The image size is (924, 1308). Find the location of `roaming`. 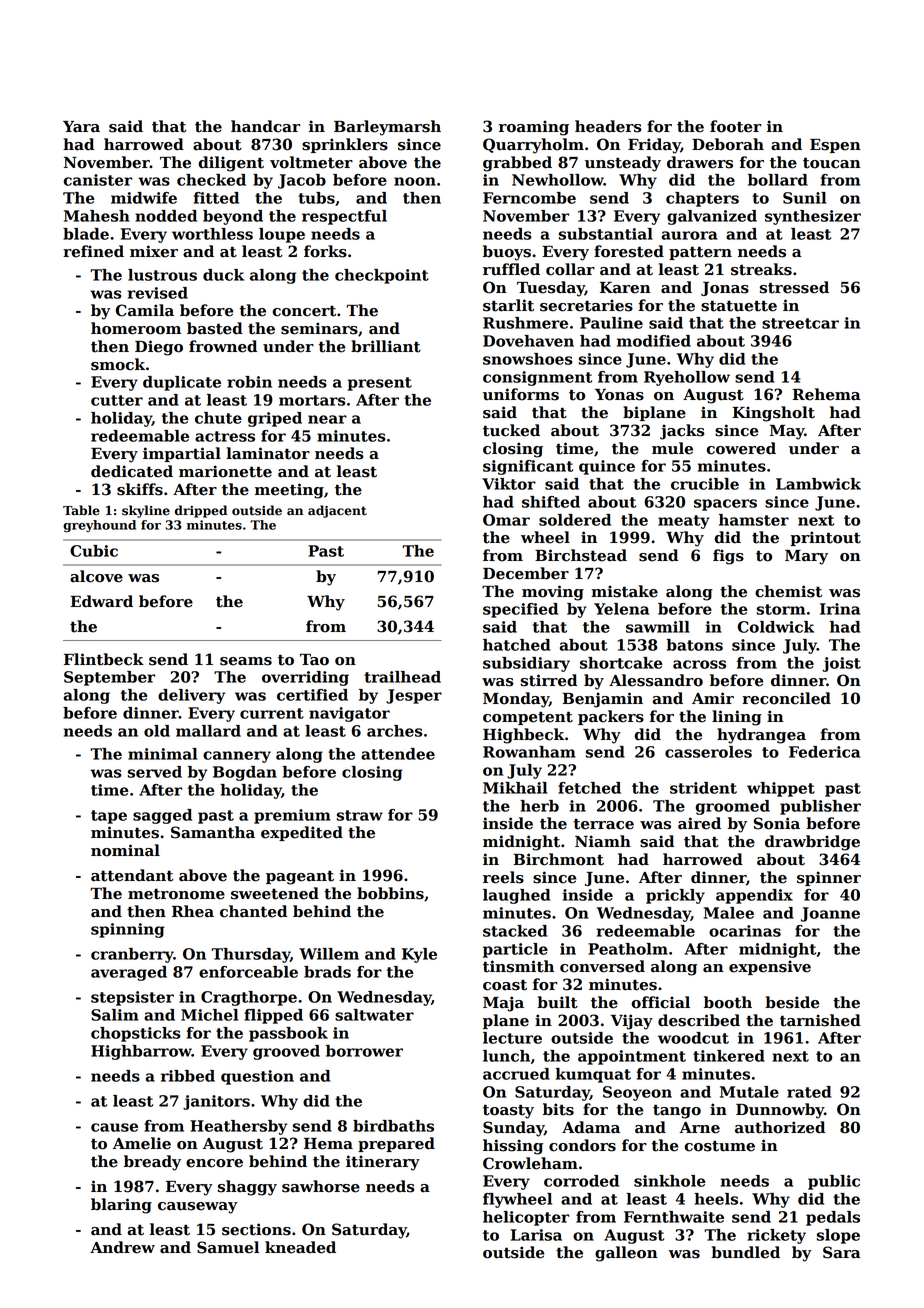

roaming is located at coordinates (534, 128).
